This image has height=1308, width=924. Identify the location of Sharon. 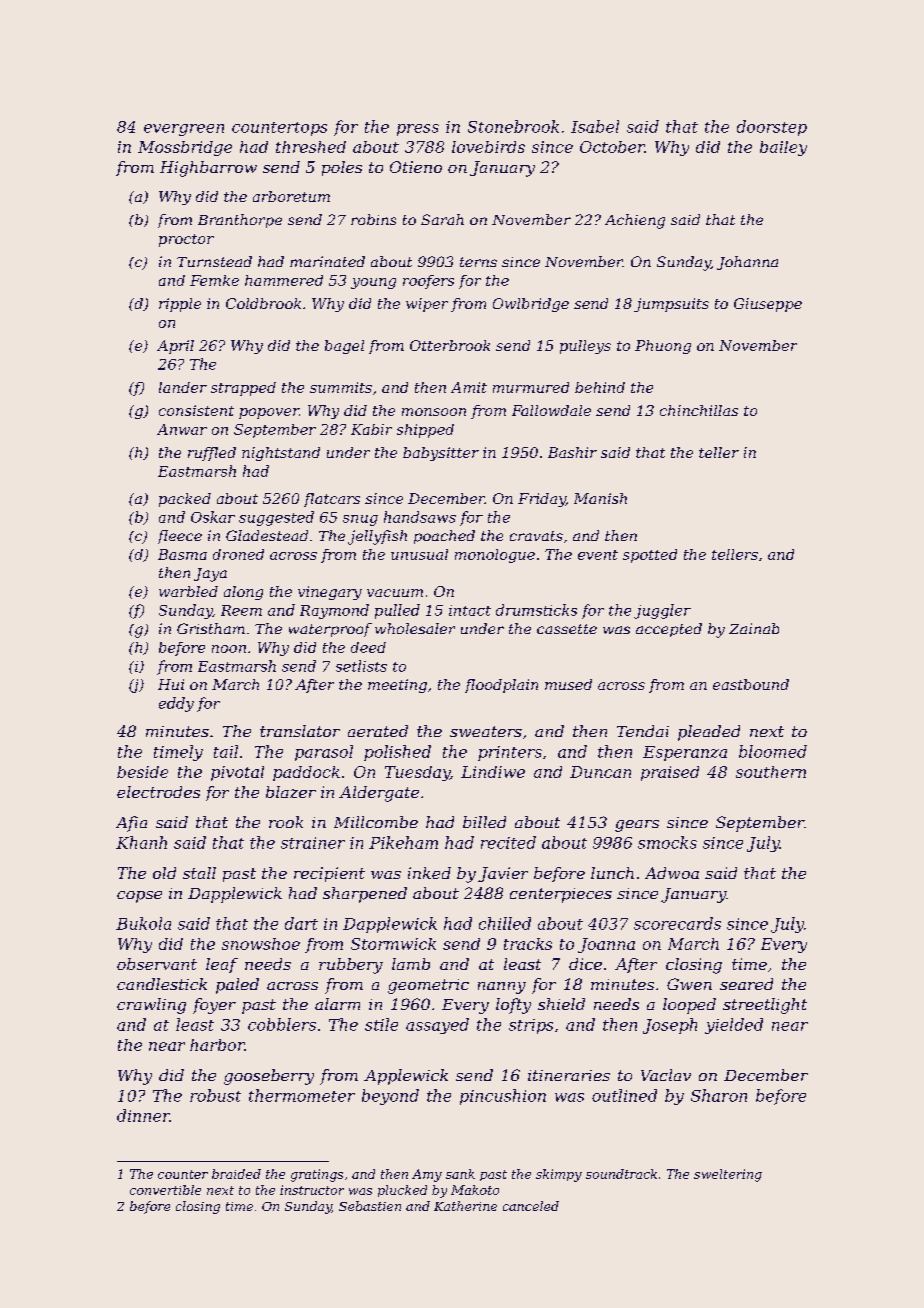
(719, 1095).
